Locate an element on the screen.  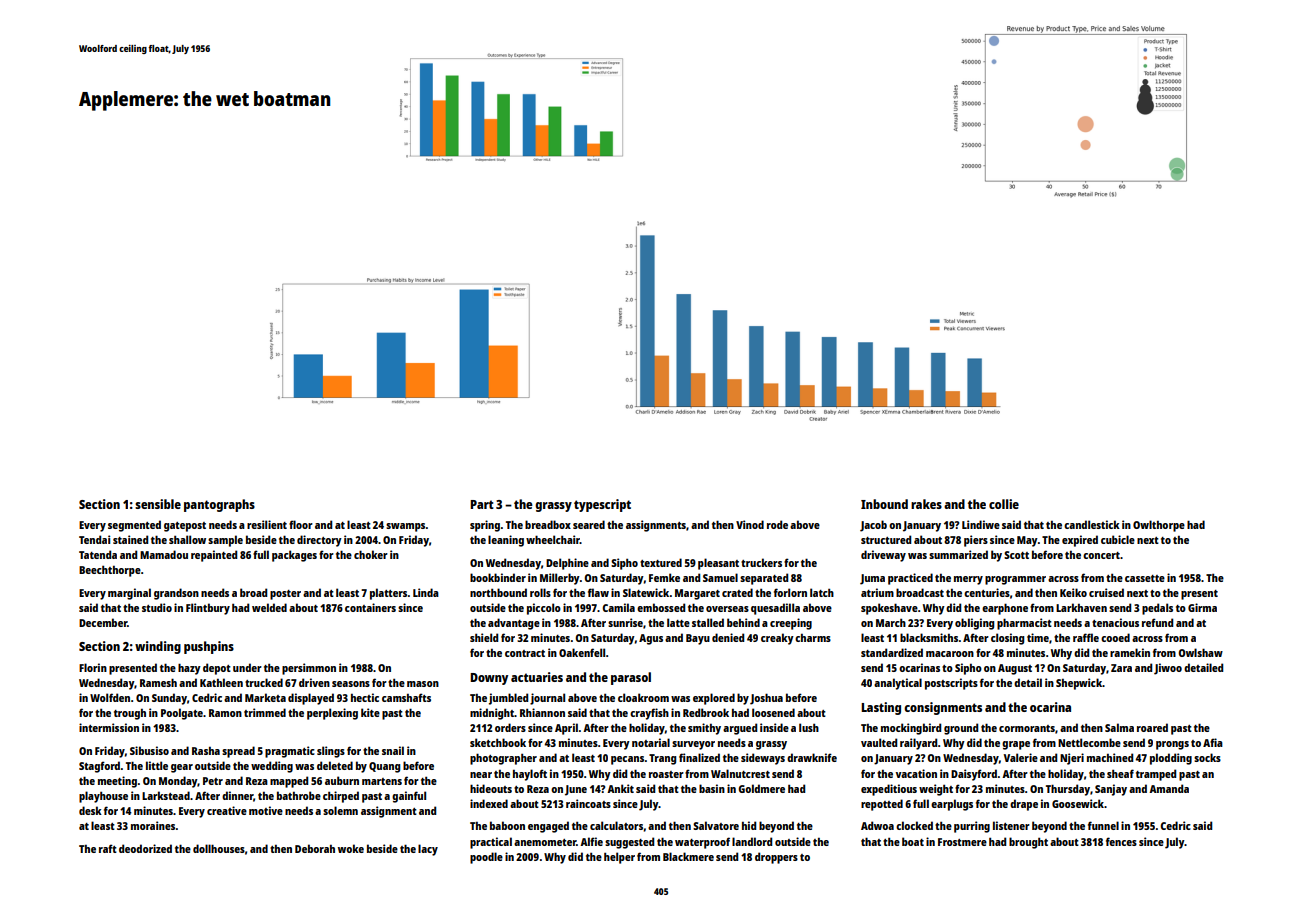
hideouts is located at coordinates (491, 788).
